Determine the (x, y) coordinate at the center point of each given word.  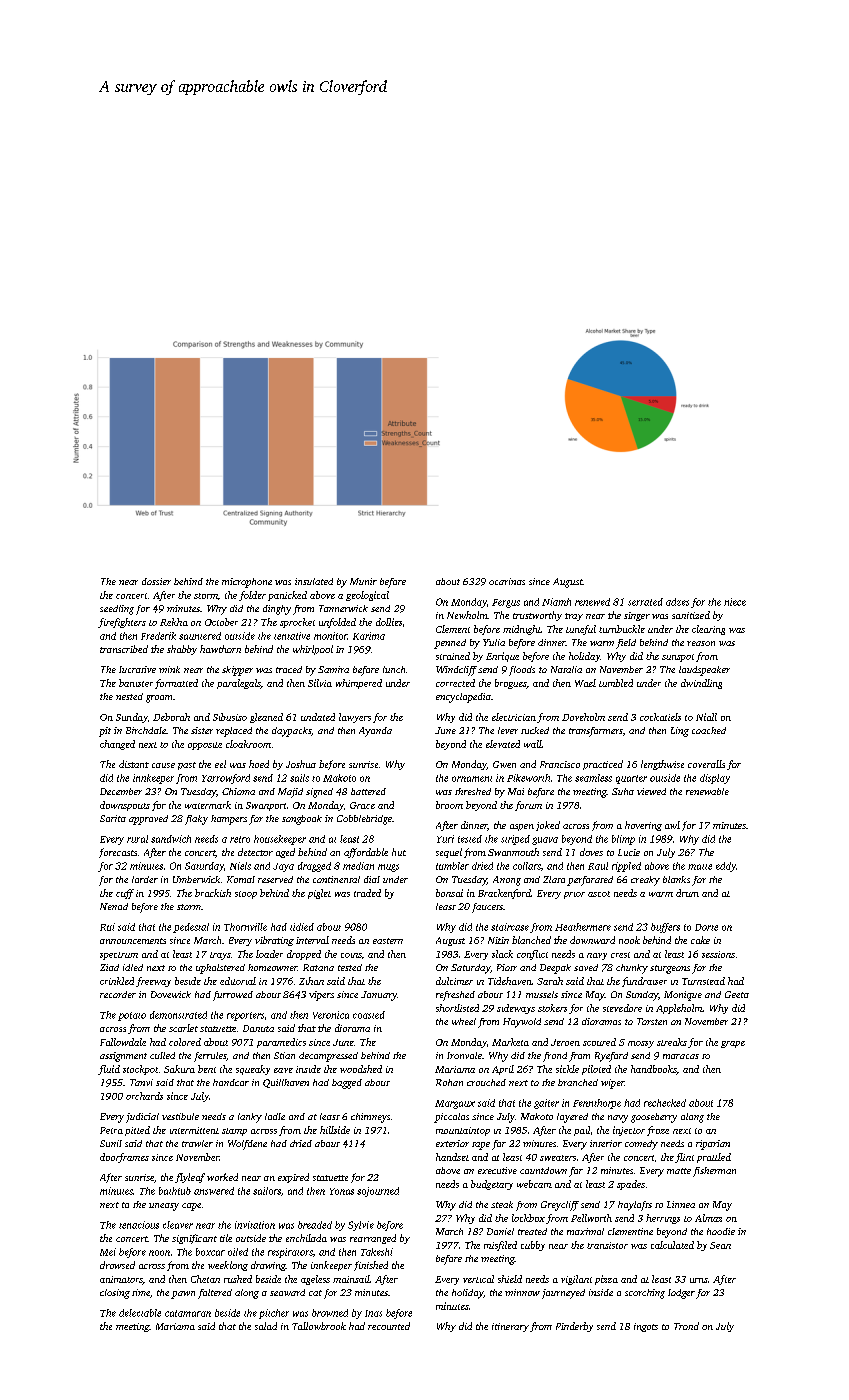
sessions (718, 954)
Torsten (652, 1021)
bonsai (449, 893)
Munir (363, 581)
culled (162, 1055)
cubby (533, 1246)
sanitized (691, 615)
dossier (156, 581)
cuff (125, 894)
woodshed (361, 1069)
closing (115, 1294)
